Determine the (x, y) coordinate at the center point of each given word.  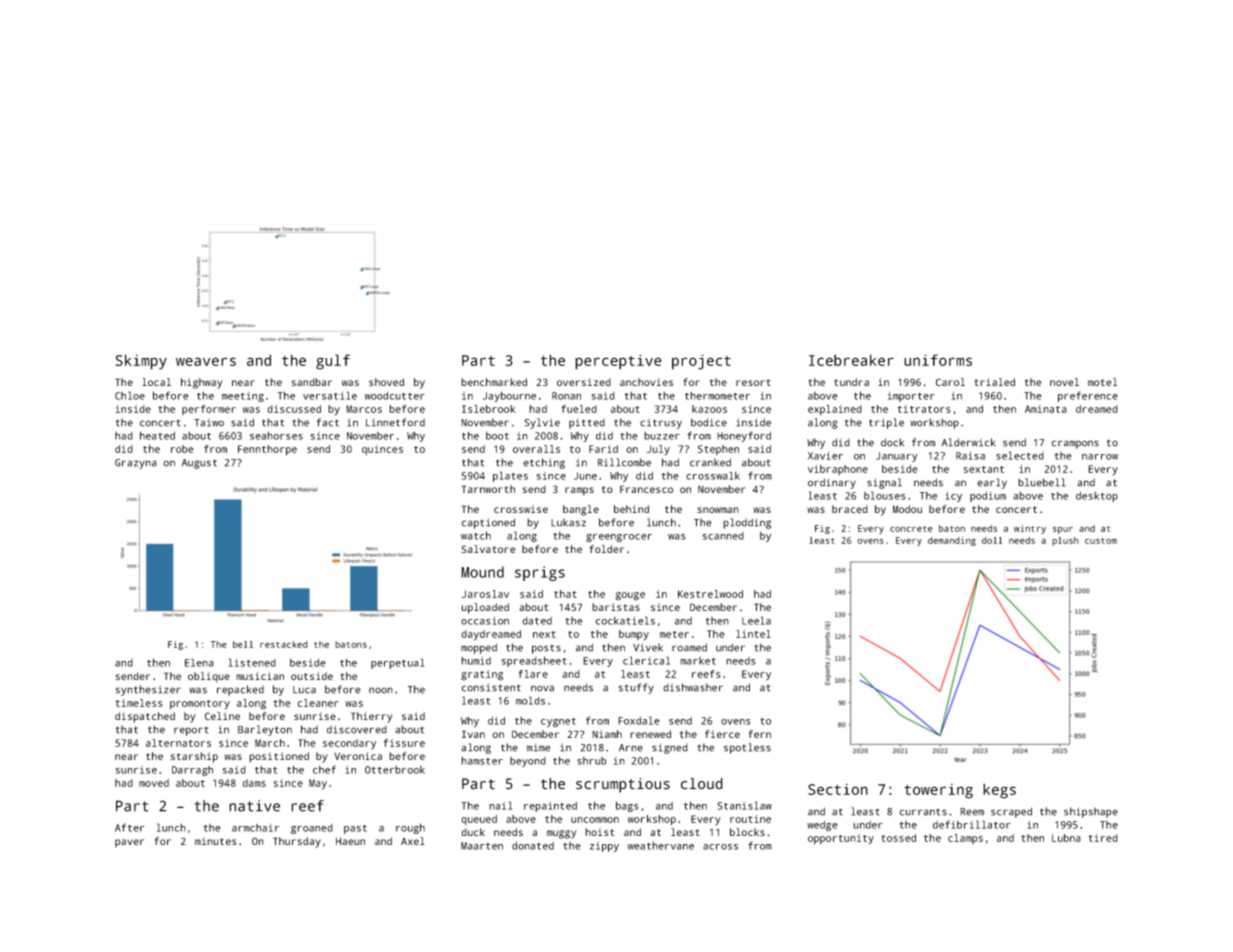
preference (1088, 396)
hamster (482, 761)
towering (938, 791)
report (191, 731)
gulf (333, 362)
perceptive (618, 362)
